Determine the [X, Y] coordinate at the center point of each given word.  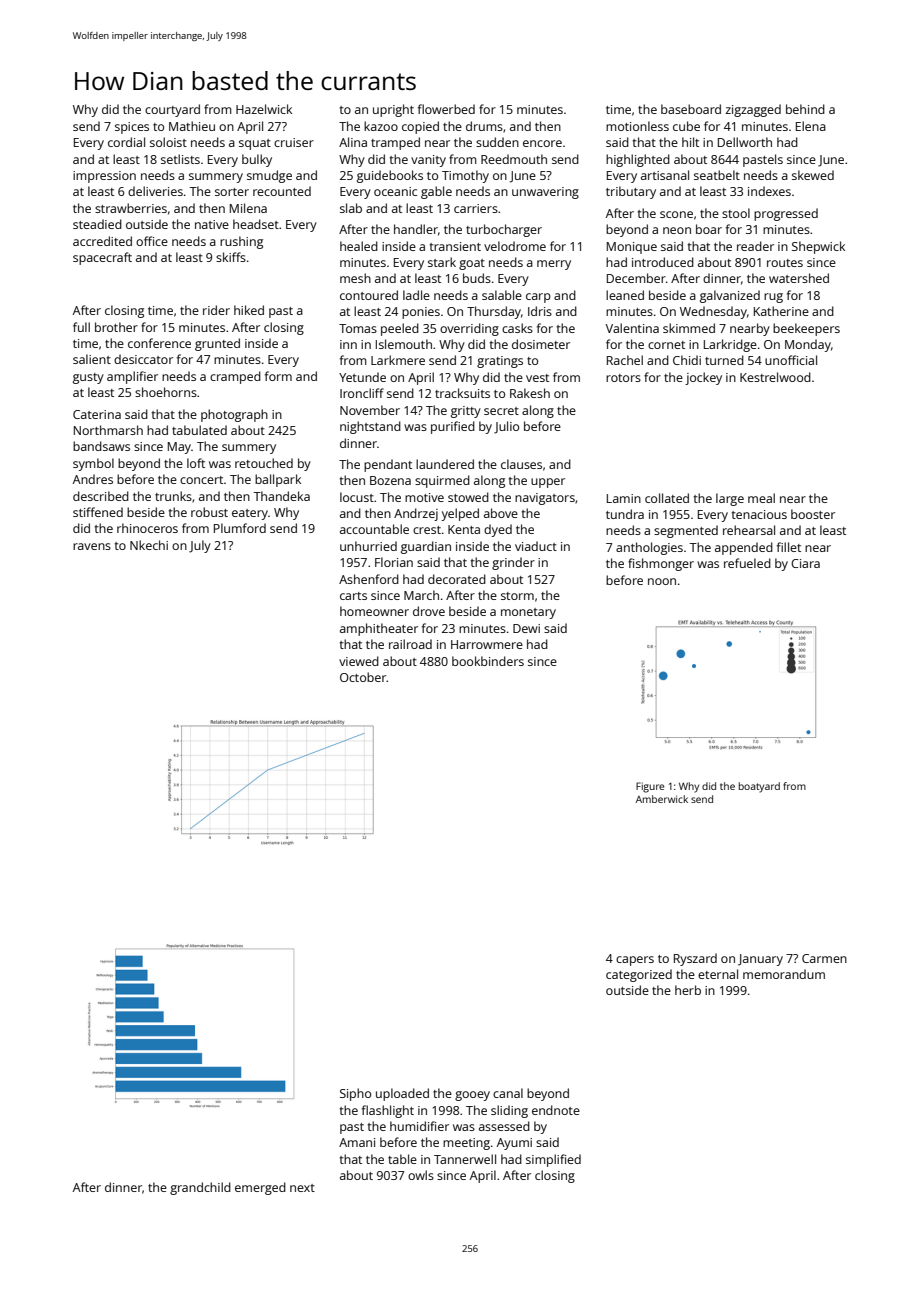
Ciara [805, 563]
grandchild [200, 1188]
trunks [173, 496]
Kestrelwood [775, 377]
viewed [359, 661]
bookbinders [488, 661]
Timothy [465, 176]
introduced [663, 262]
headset [256, 224]
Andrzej [416, 514]
